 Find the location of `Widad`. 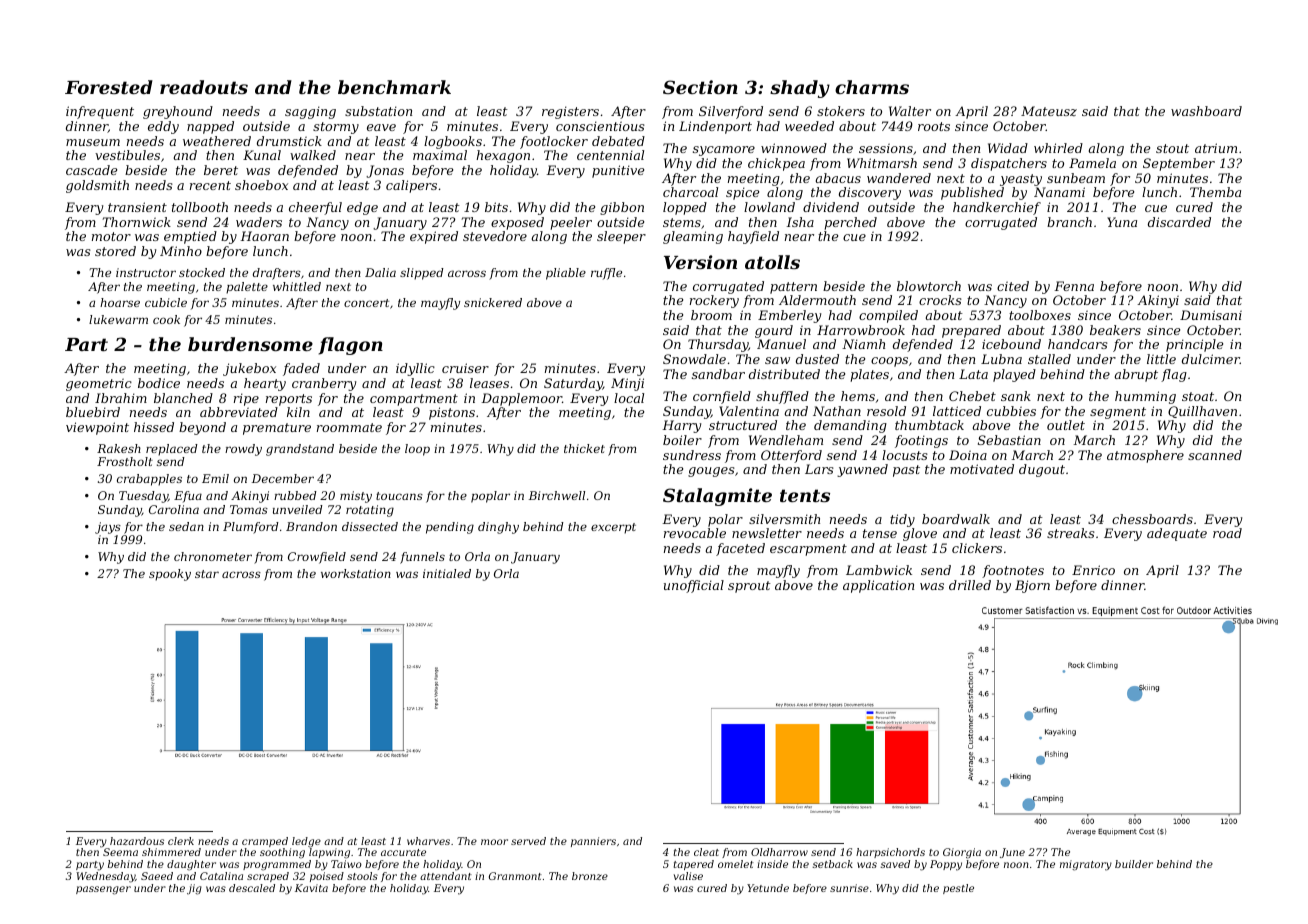

Widad is located at coordinates (1008, 148).
